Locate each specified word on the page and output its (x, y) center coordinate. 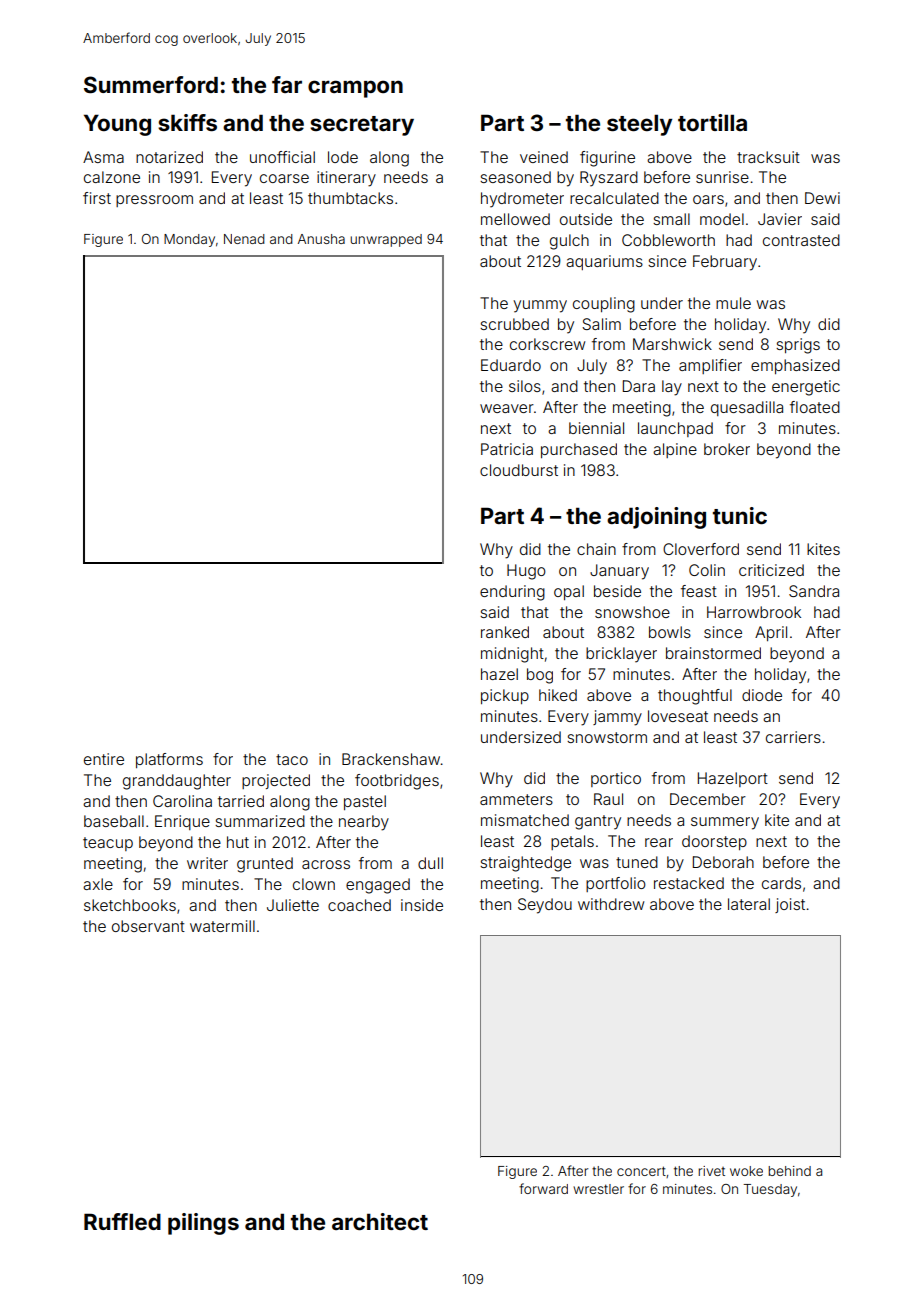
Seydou (545, 906)
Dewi (822, 198)
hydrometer (522, 200)
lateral (749, 904)
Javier (780, 219)
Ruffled (122, 1221)
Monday (189, 240)
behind (789, 1171)
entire (104, 759)
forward (543, 1188)
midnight (512, 655)
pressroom (154, 201)
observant (148, 926)
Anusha (321, 239)
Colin (707, 570)
